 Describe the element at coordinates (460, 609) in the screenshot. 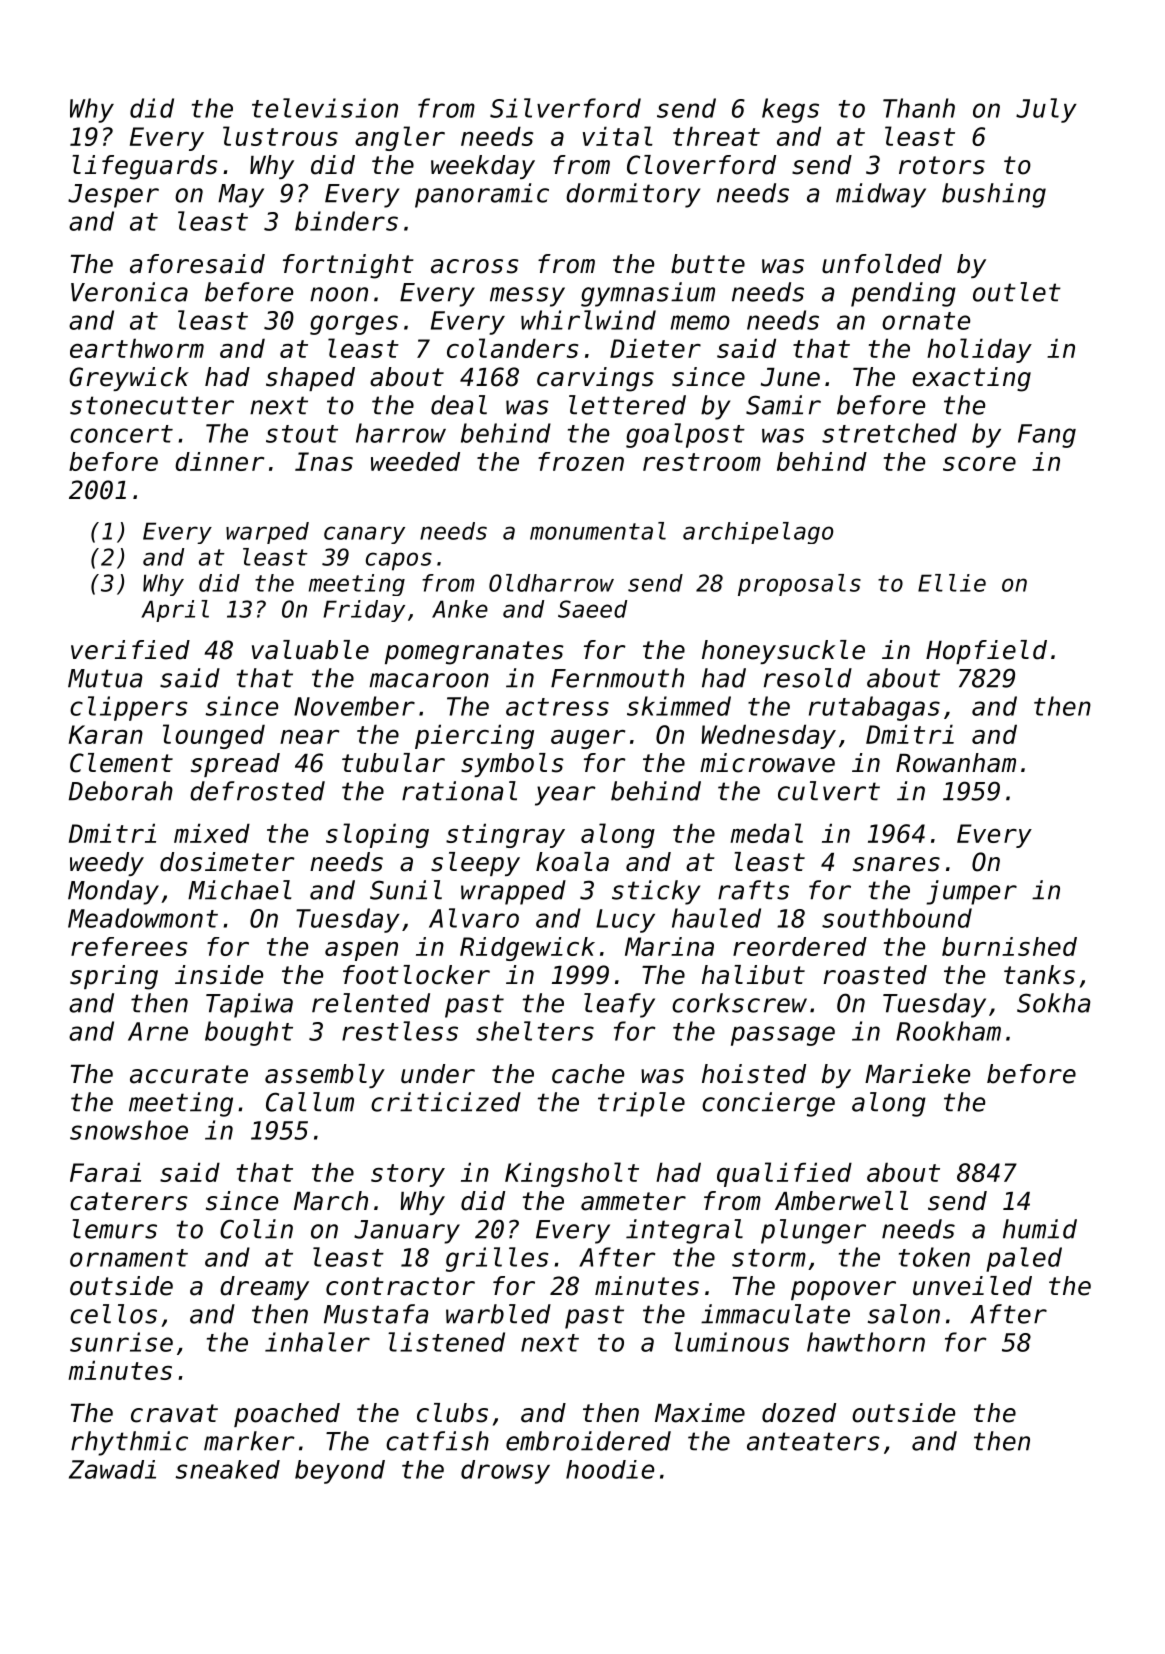

I see `Anke` at that location.
